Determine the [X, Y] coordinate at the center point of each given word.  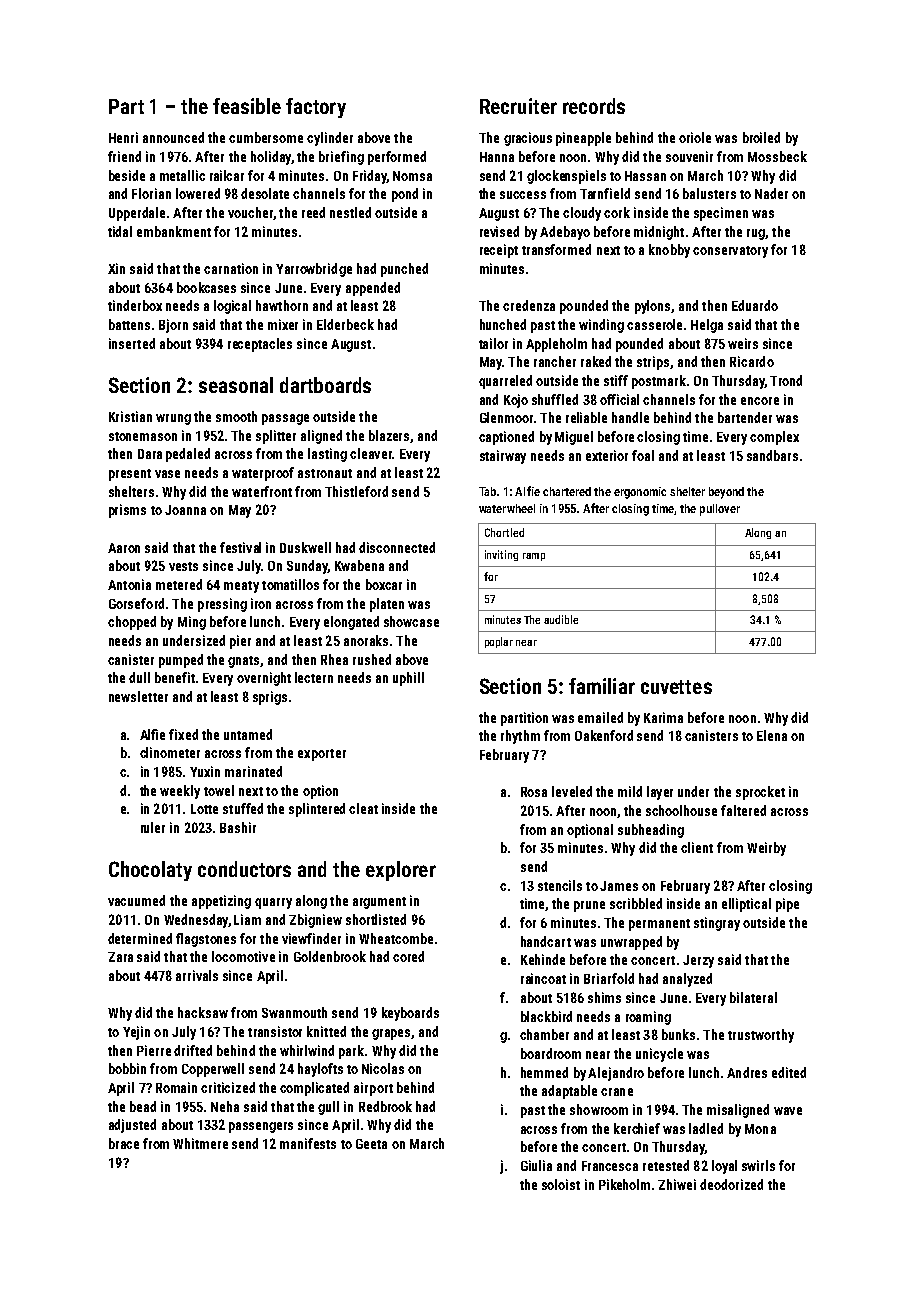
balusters [709, 193]
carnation [231, 268]
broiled [761, 137]
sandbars [772, 455]
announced [173, 137]
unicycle [659, 1055]
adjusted [132, 1126]
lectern [314, 677]
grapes [391, 1034]
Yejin [136, 1033]
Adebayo [565, 233]
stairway [503, 457]
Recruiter [518, 106]
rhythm [520, 737]
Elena [772, 735]
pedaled [188, 455]
